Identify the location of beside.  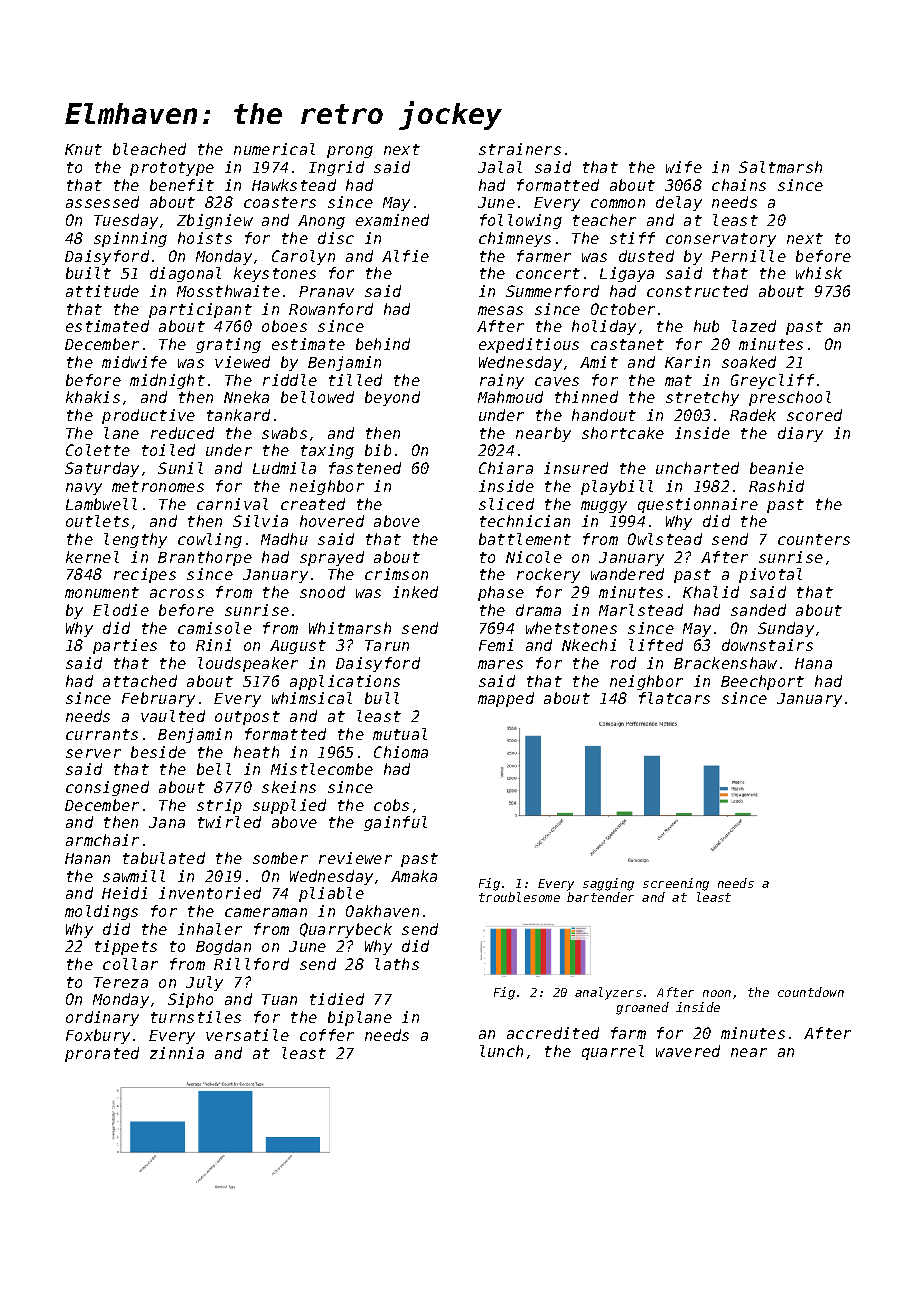
(158, 752).
